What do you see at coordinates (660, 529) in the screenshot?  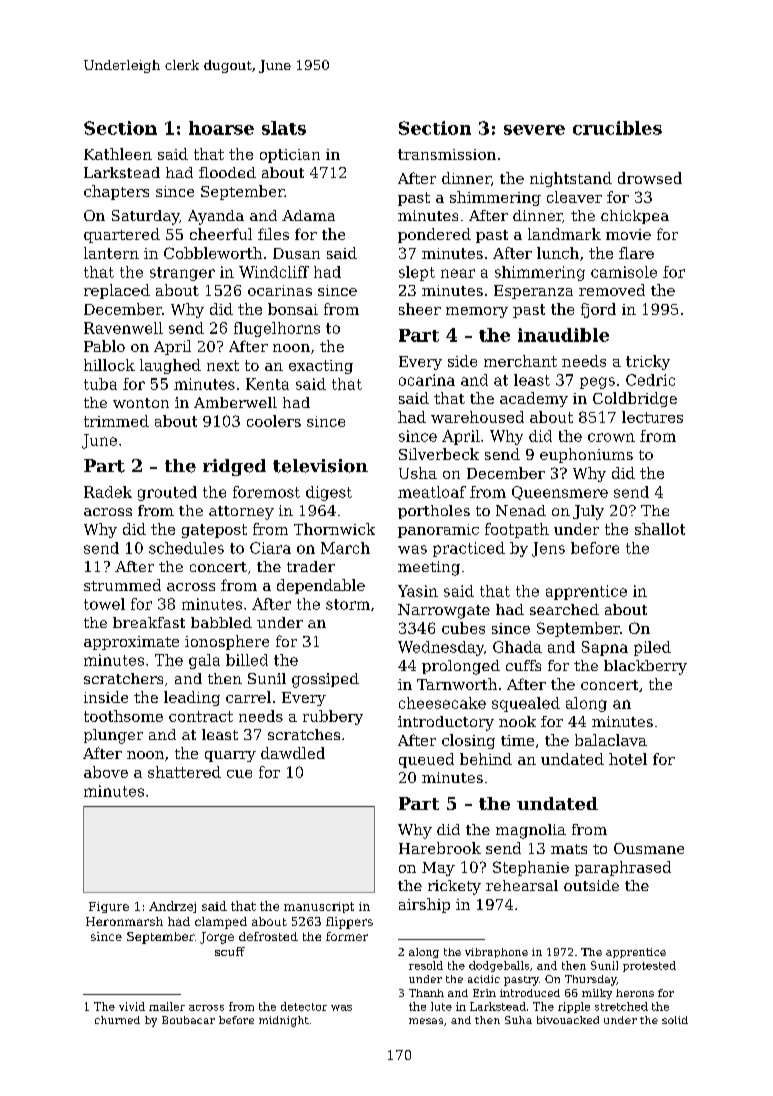 I see `shallot` at bounding box center [660, 529].
